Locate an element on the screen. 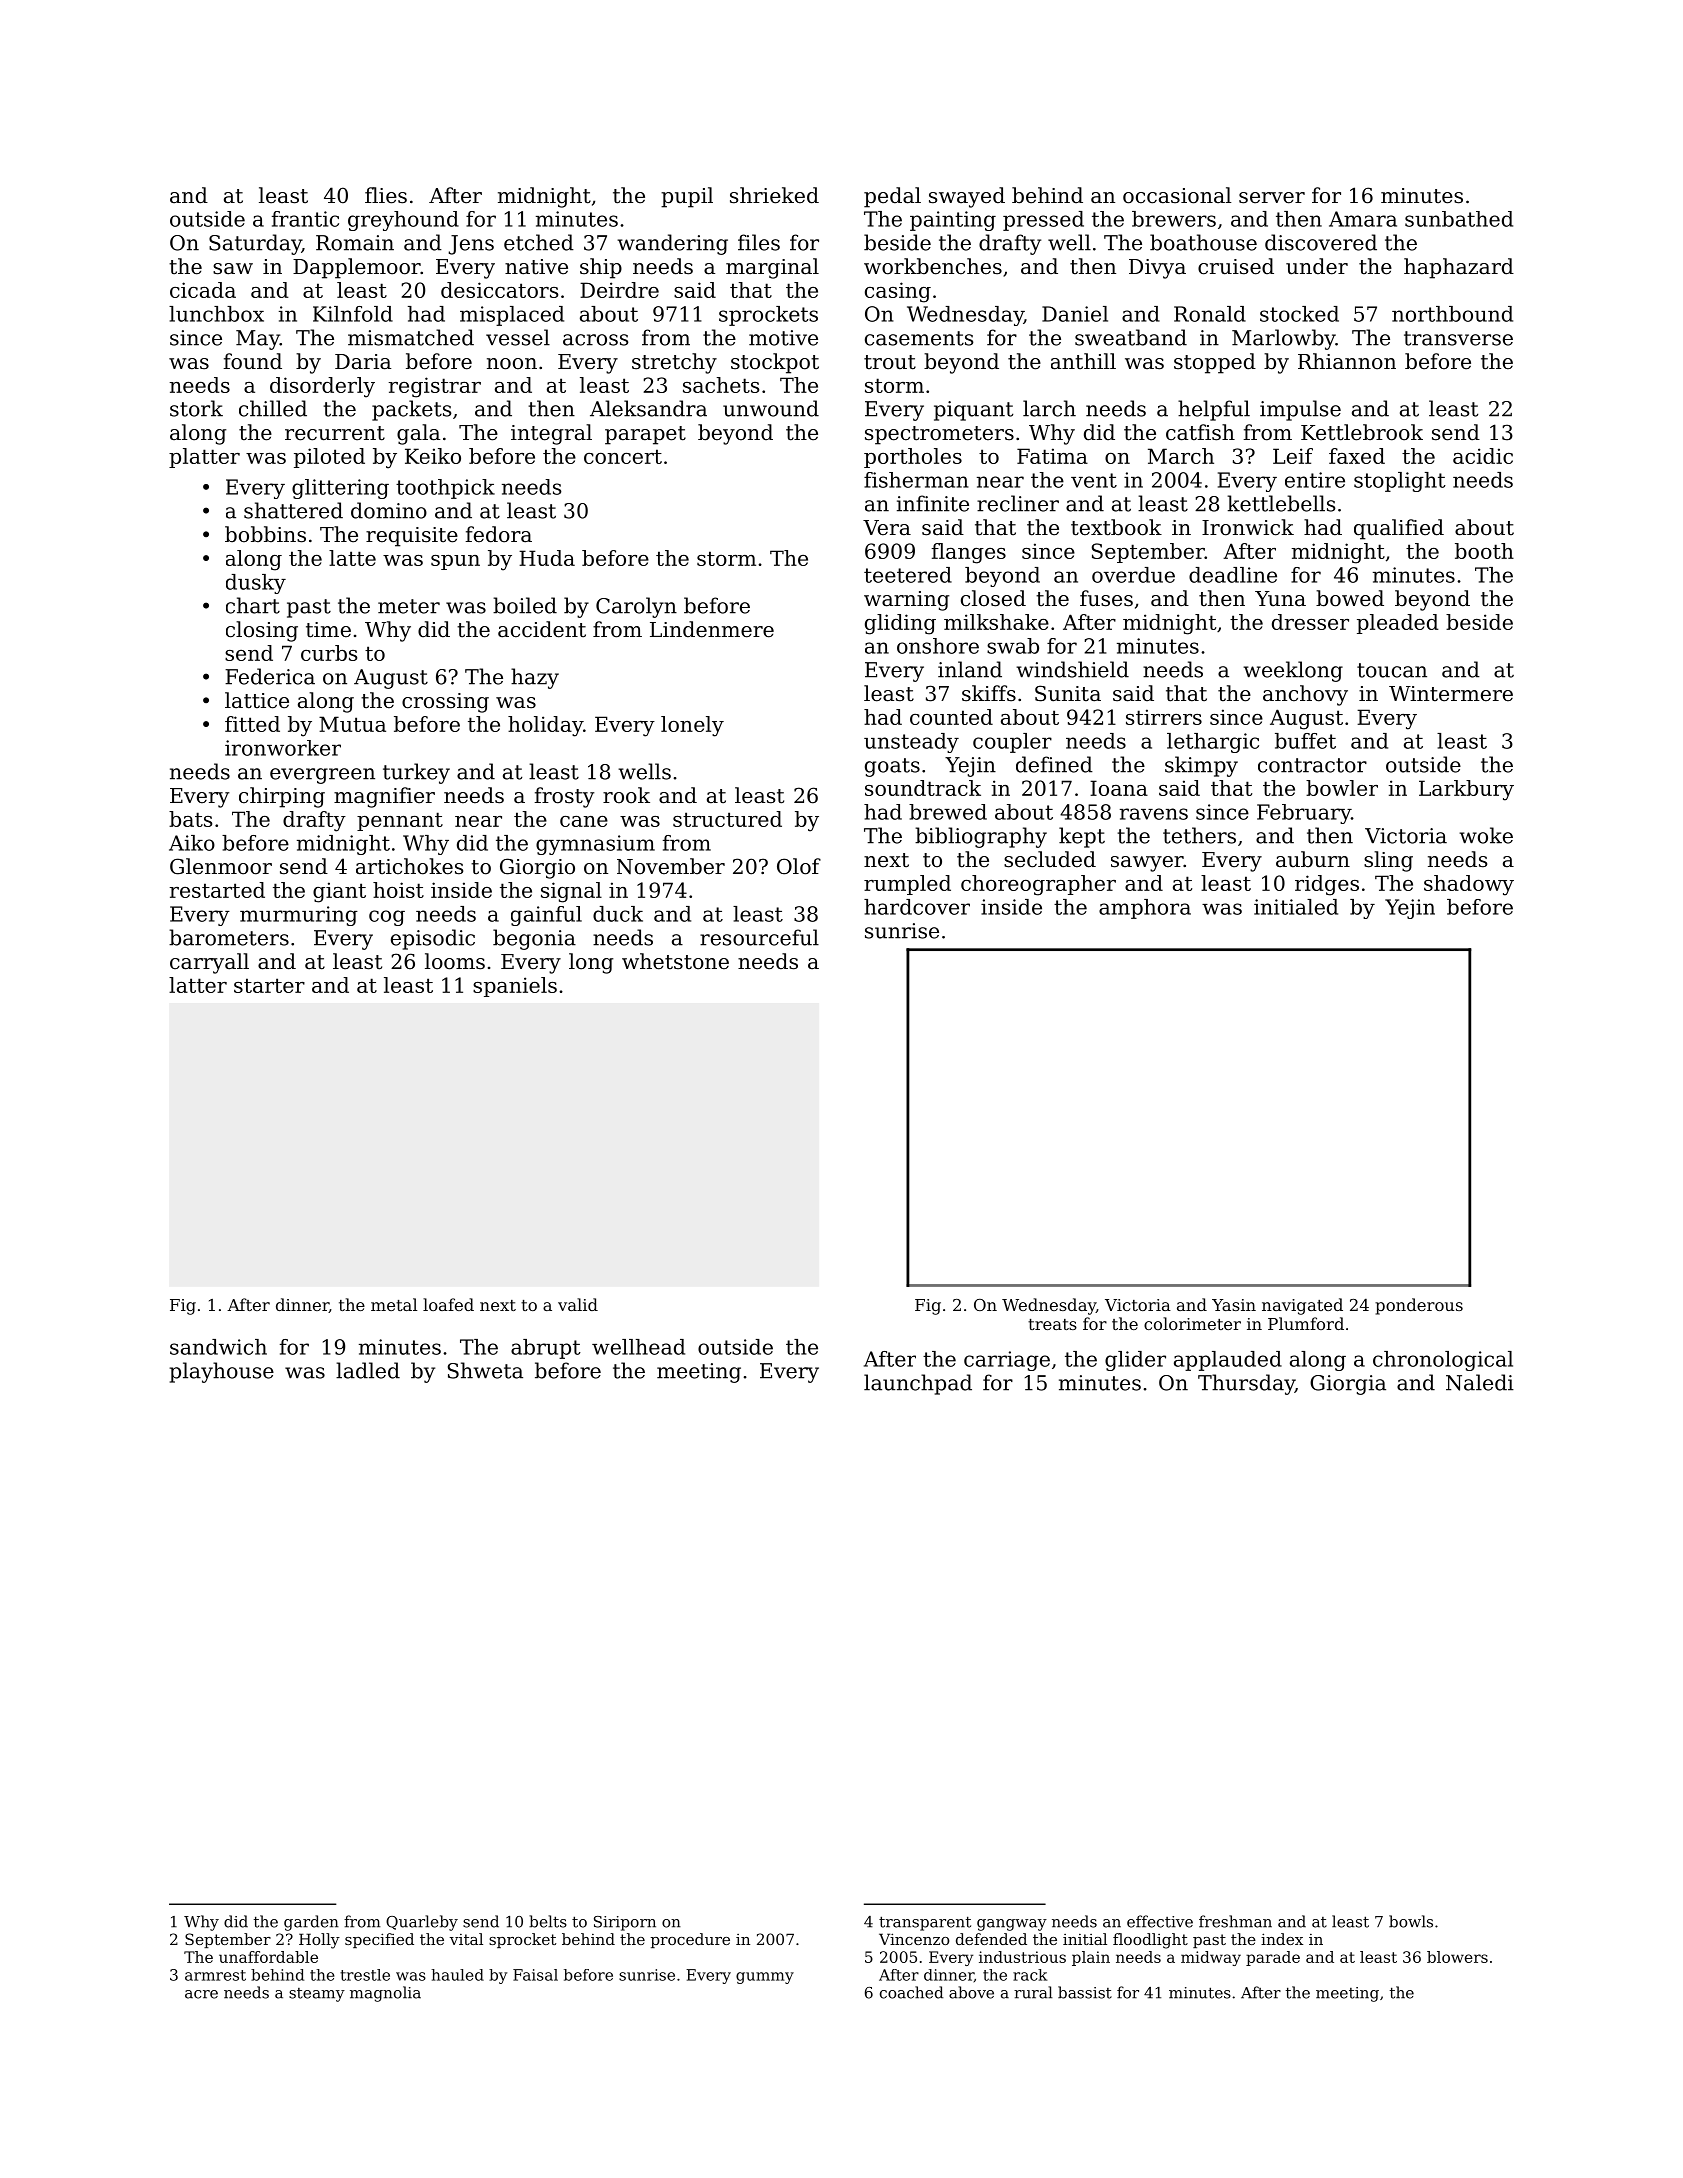  ponderous is located at coordinates (1419, 1306).
